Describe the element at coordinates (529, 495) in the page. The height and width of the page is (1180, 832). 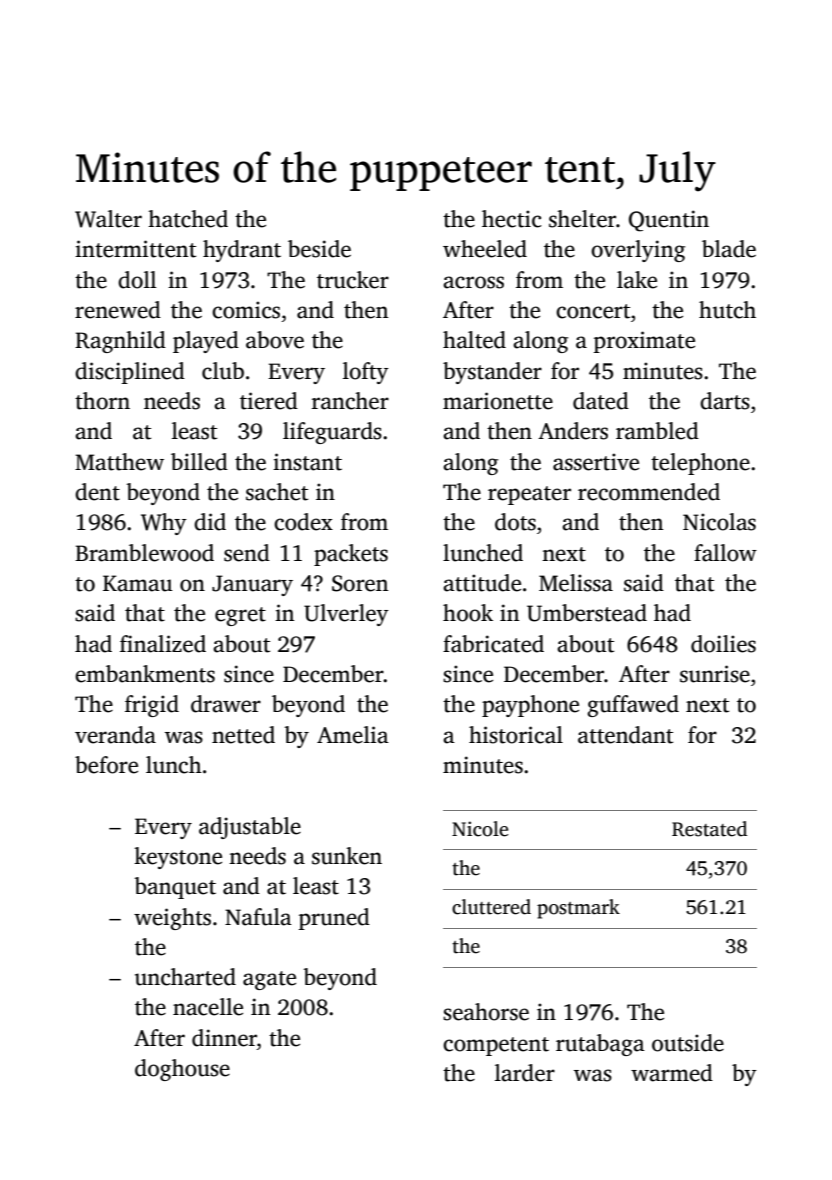
I see `repeater` at that location.
